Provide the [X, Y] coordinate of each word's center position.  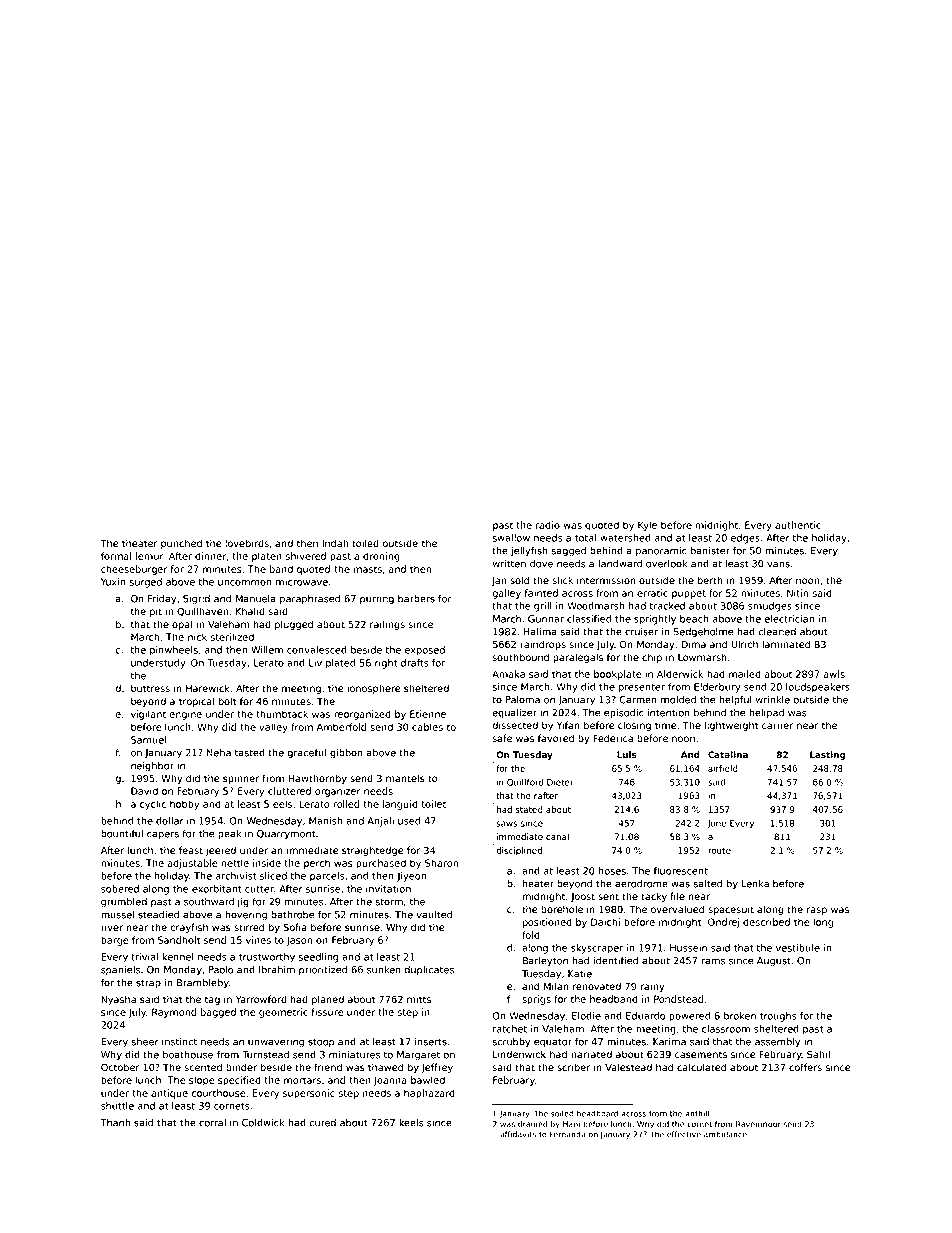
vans [778, 564]
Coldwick [263, 1123]
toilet [433, 804]
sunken [384, 970]
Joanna [390, 1081]
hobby [184, 805]
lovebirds [247, 543]
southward [209, 902]
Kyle [647, 526]
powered [689, 1017]
